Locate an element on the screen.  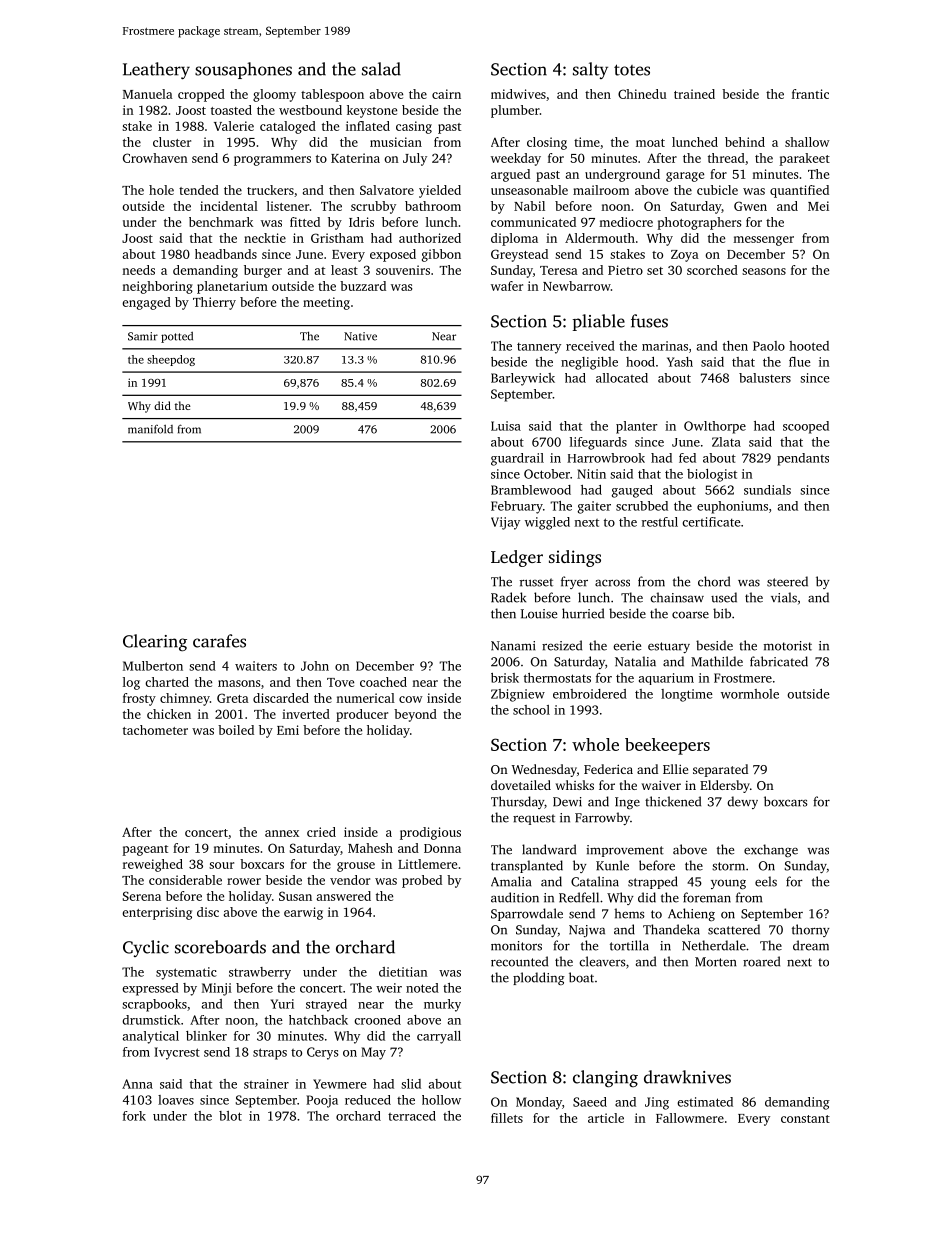
midwives is located at coordinates (518, 94).
